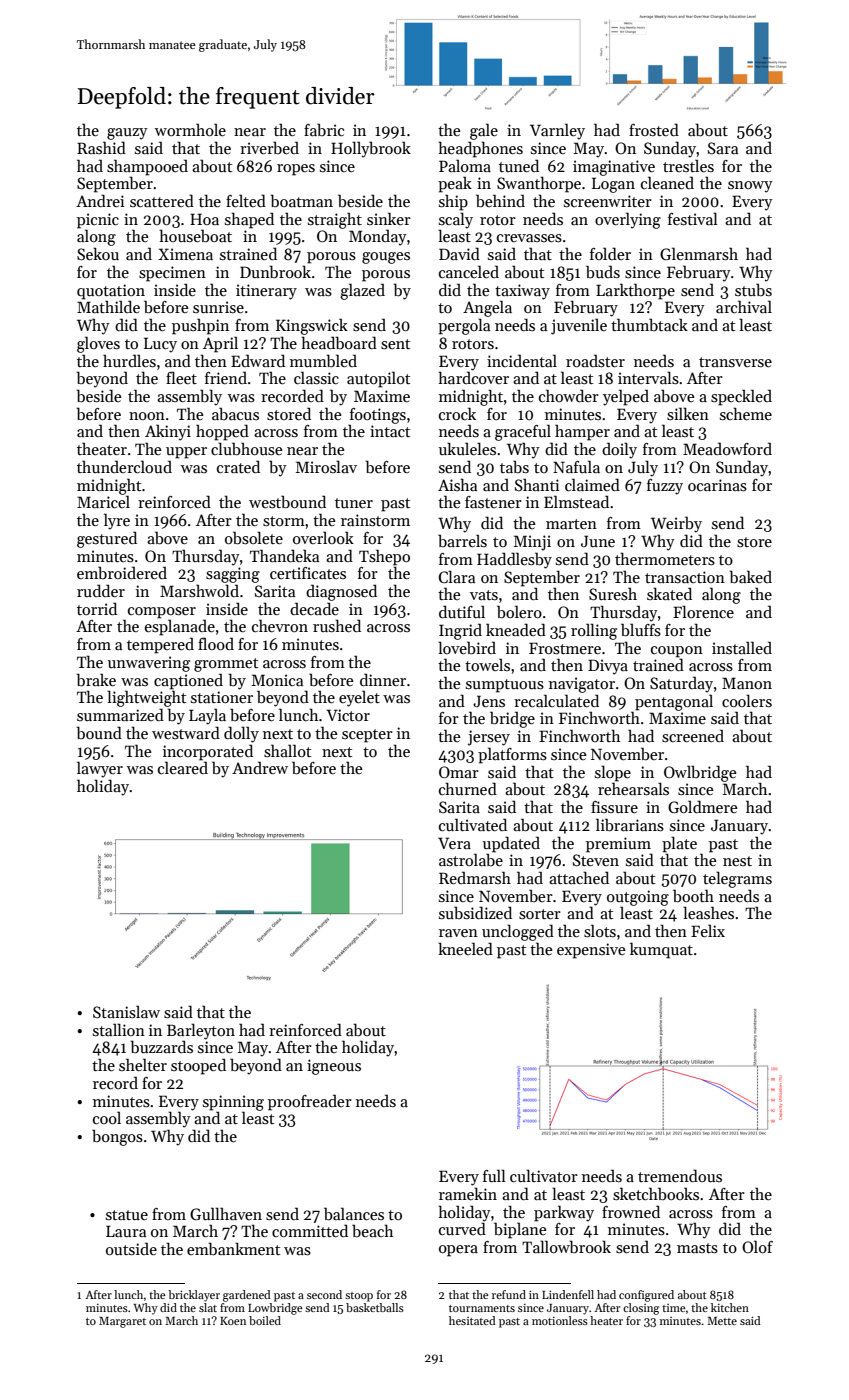  Describe the element at coordinates (489, 738) in the page. I see `jersey` at that location.
